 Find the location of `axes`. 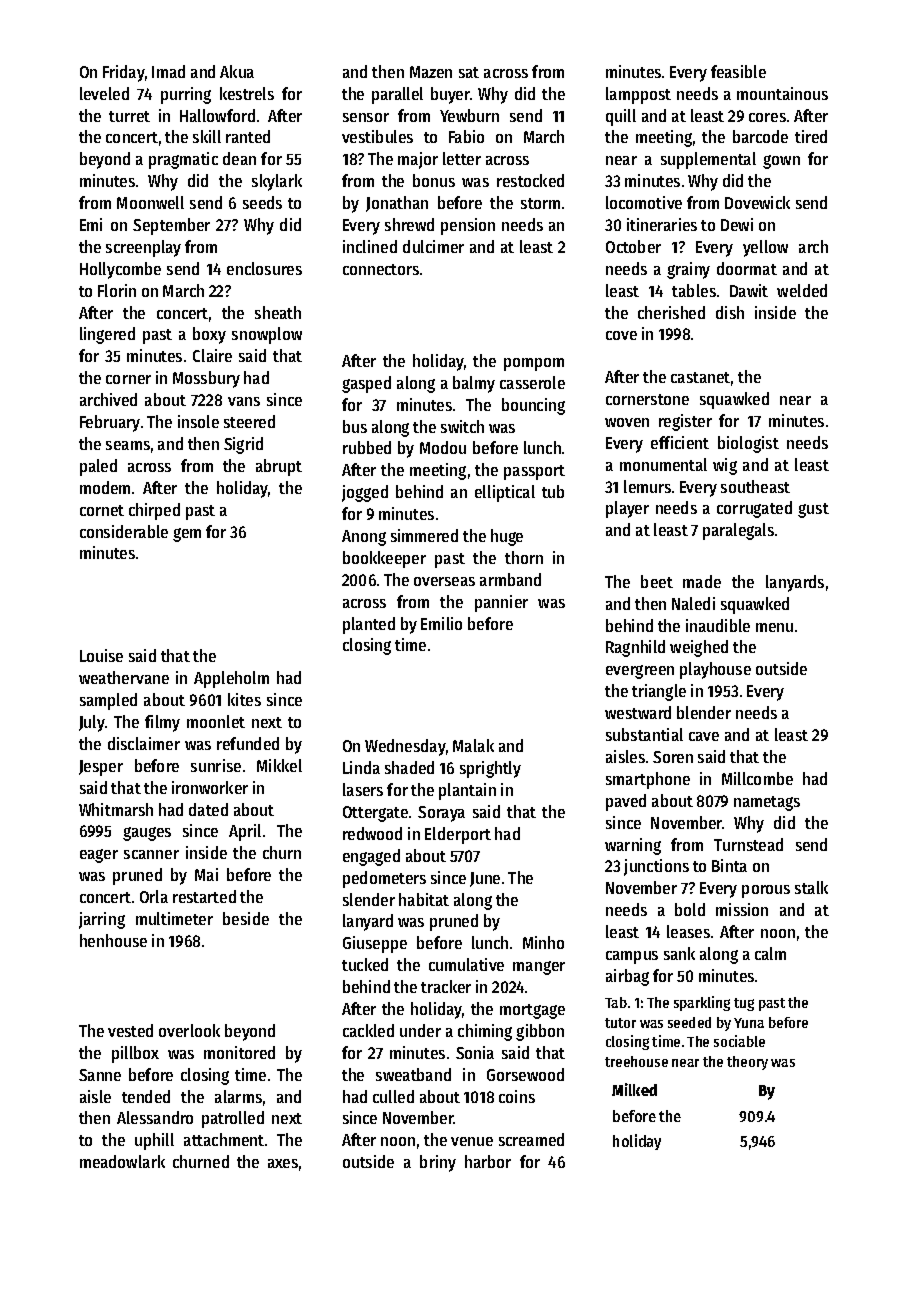

axes is located at coordinates (283, 1163).
